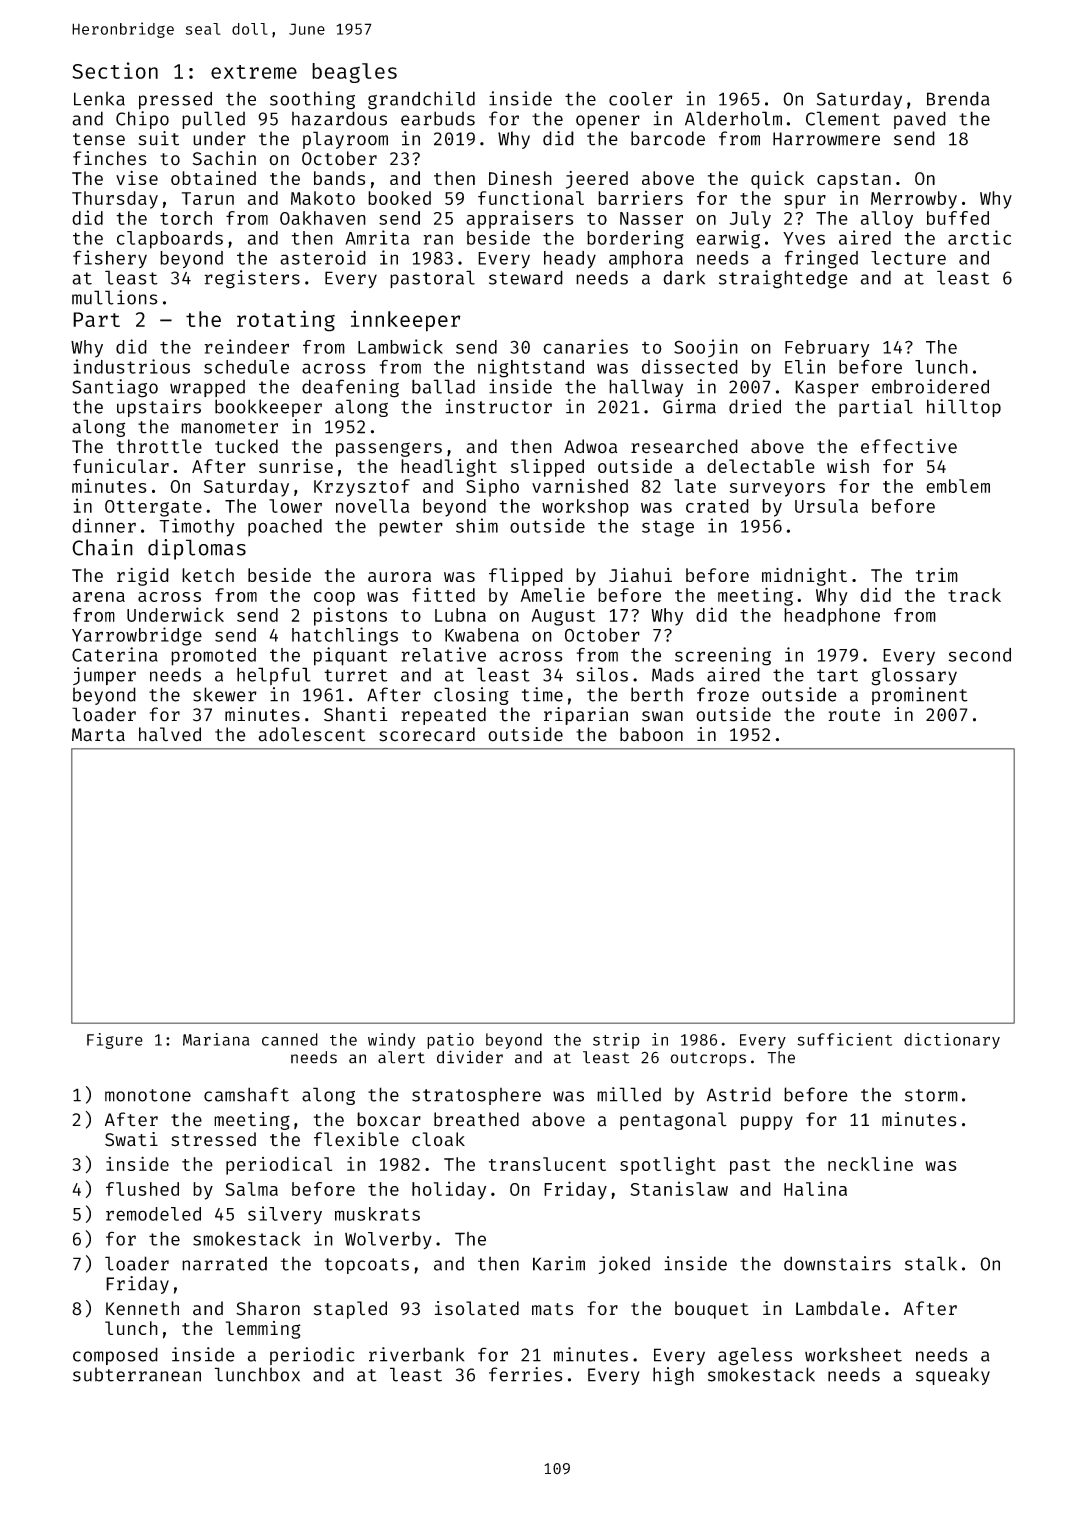 This image has width=1086, height=1536. What do you see at coordinates (520, 178) in the image?
I see `Dinesh` at bounding box center [520, 178].
